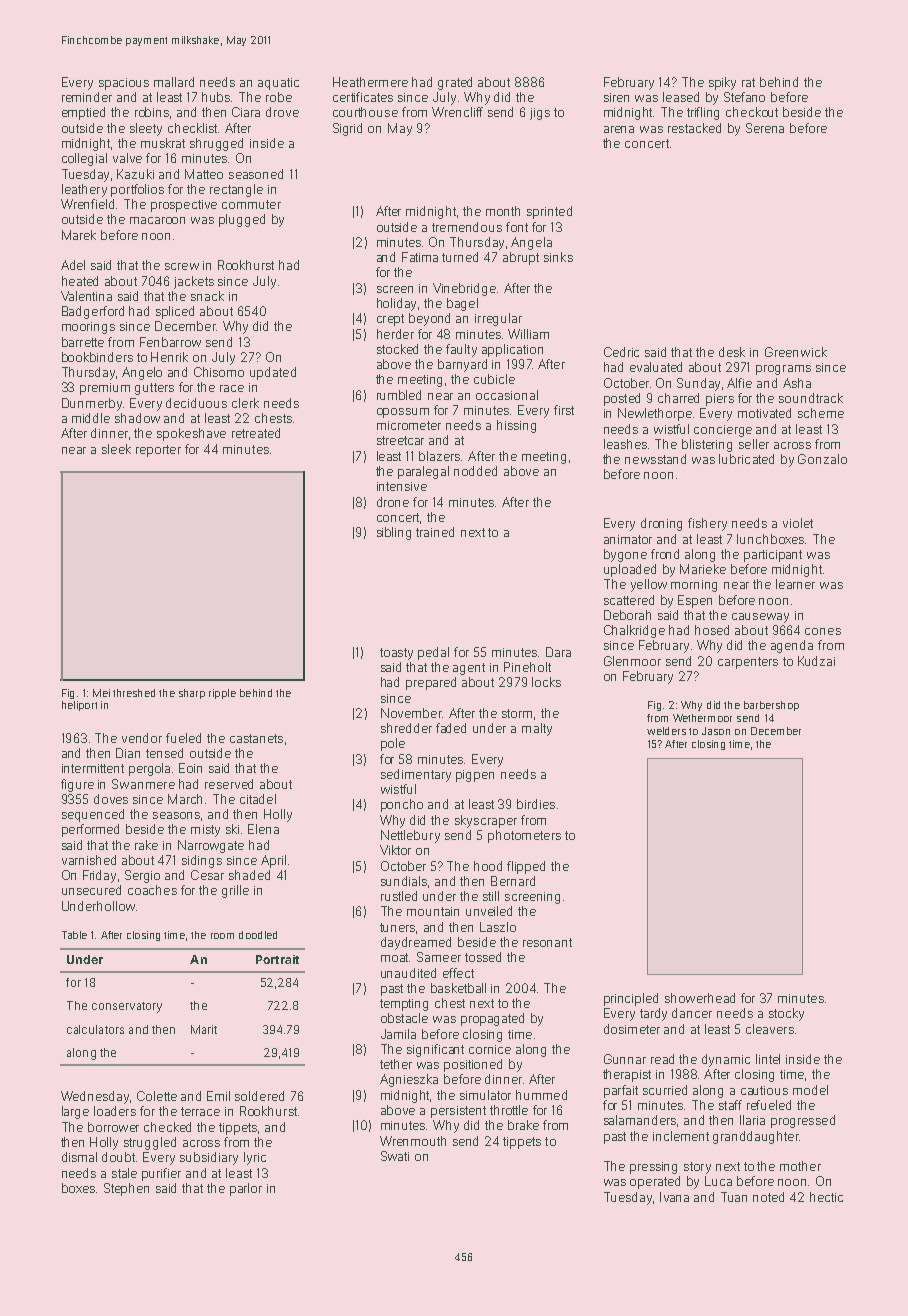  I want to click on stocky, so click(786, 1014).
